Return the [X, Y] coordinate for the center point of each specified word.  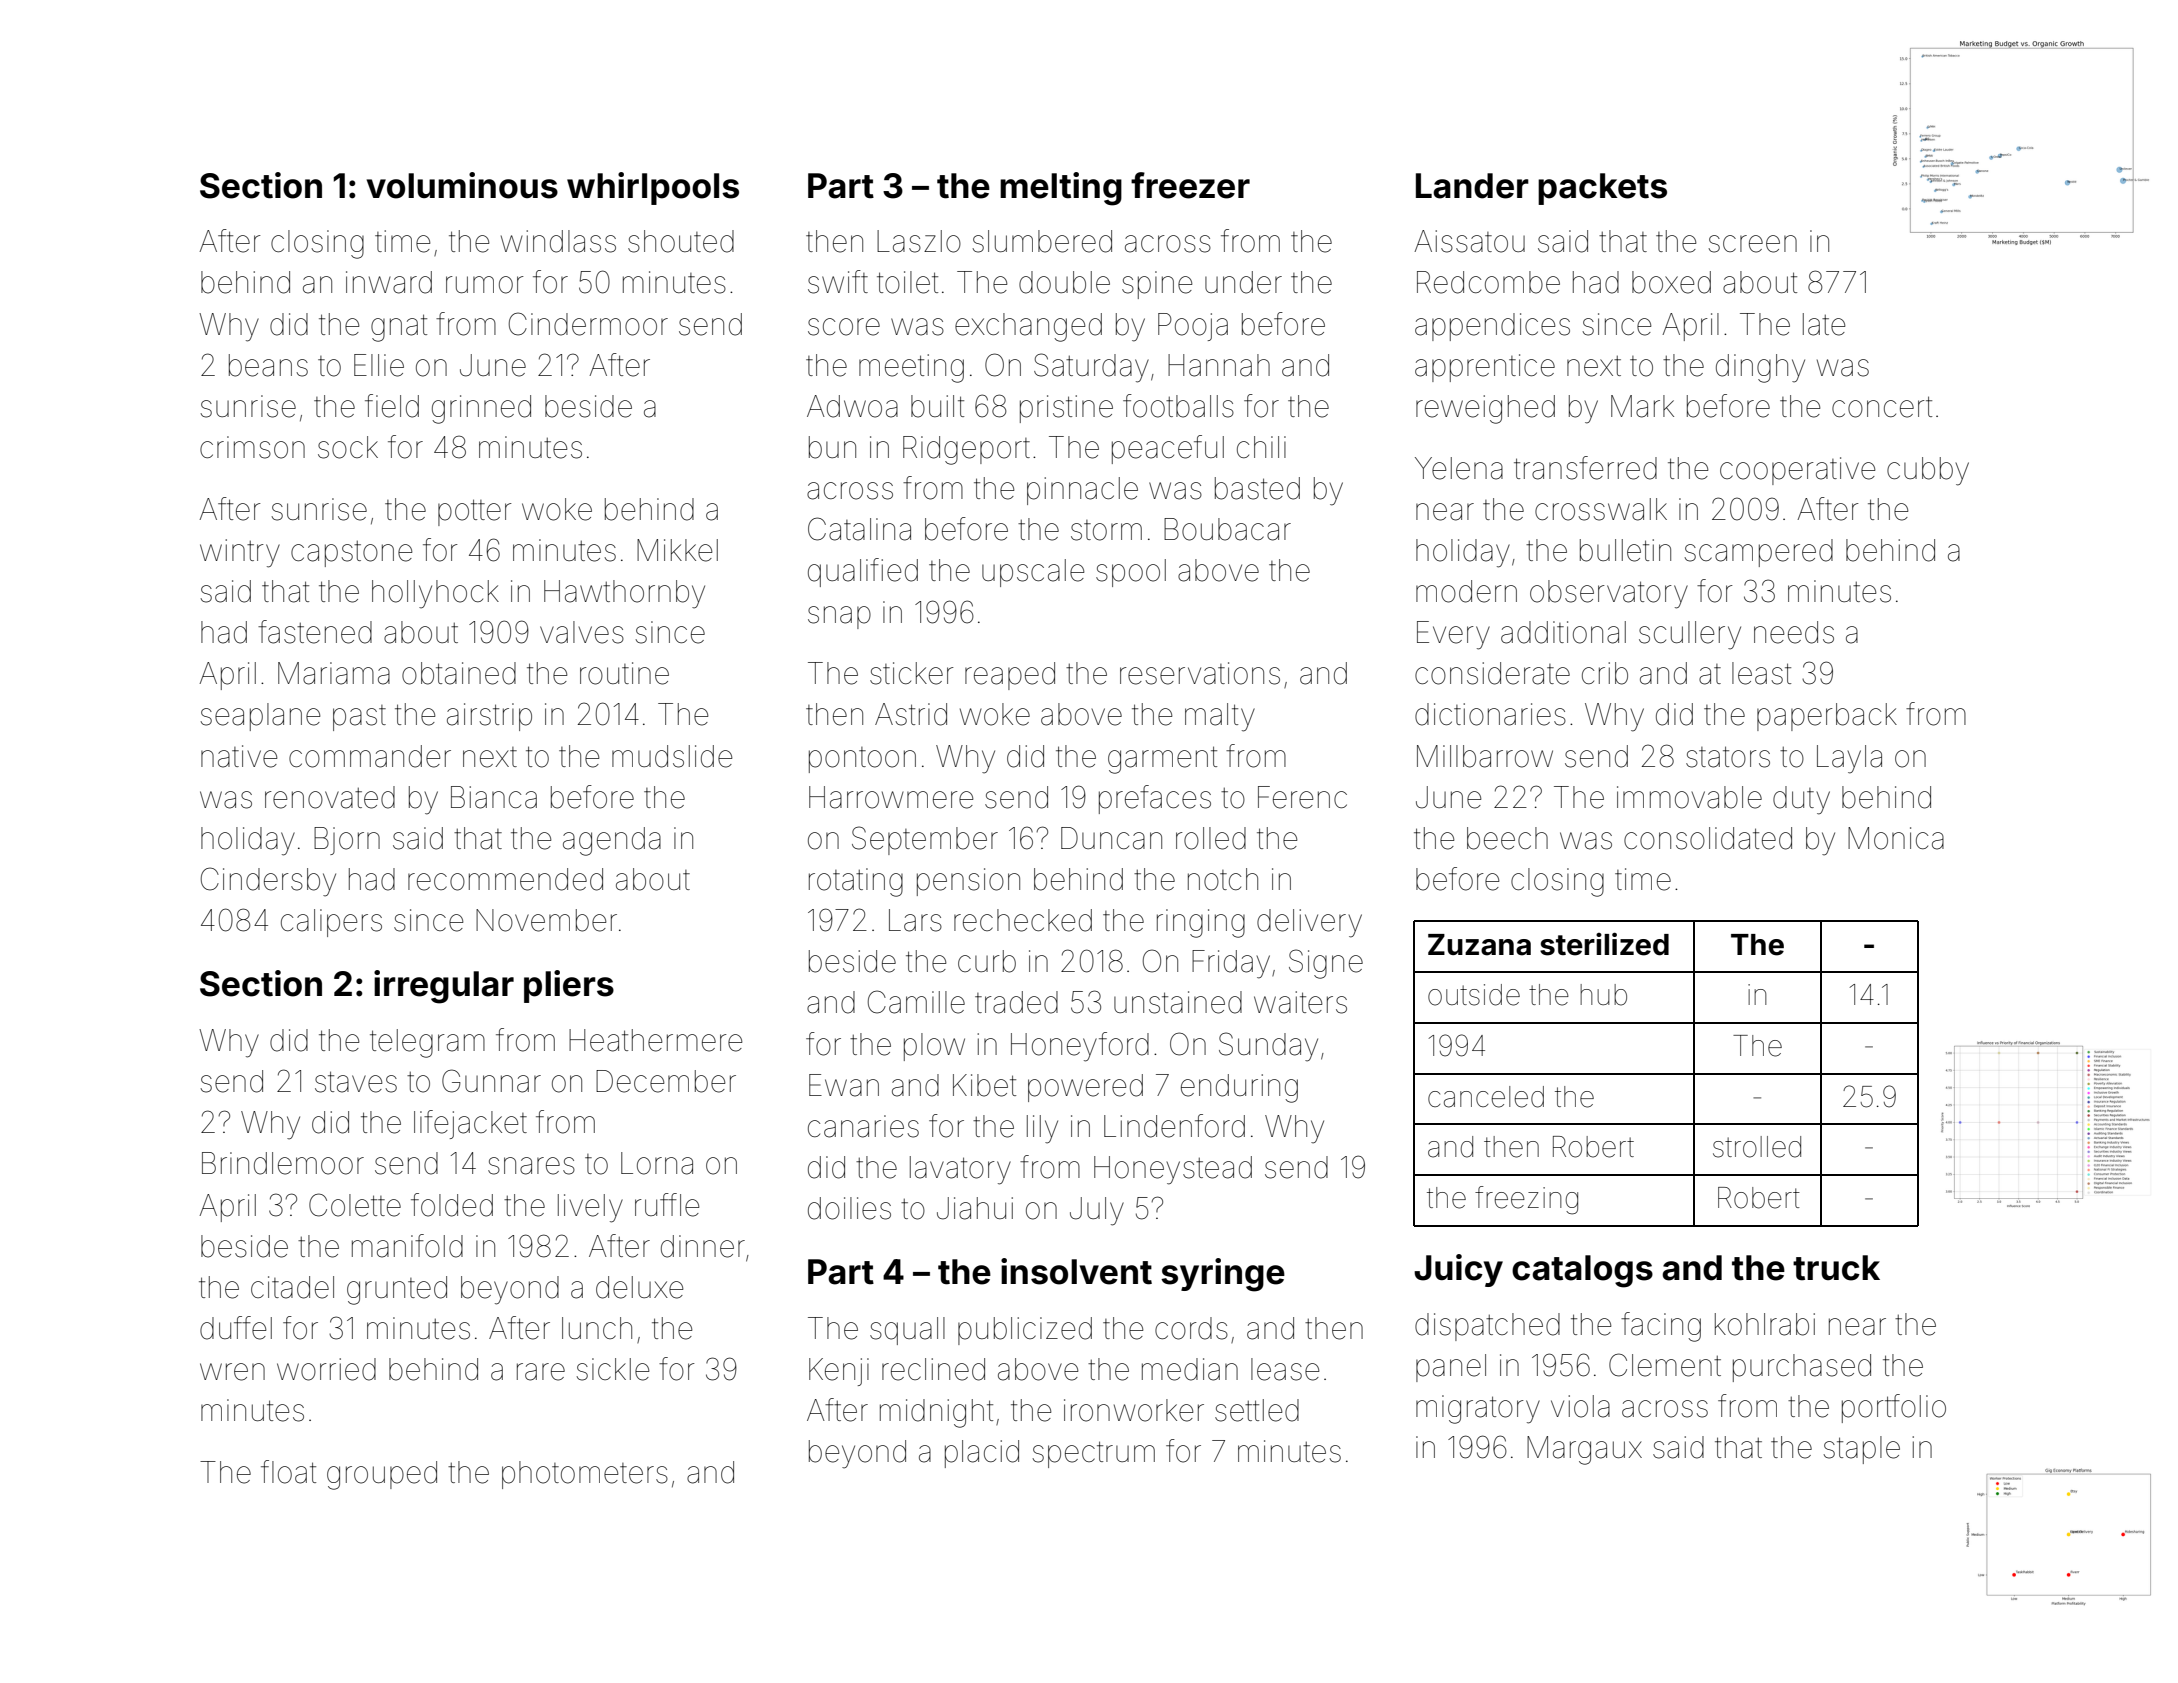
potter [475, 512]
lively [590, 1208]
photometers [585, 1475]
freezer [1190, 185]
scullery [1690, 635]
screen [1752, 244]
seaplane [260, 717]
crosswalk [1601, 509]
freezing [1526, 1200]
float [288, 1472]
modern [1466, 591]
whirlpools [653, 188]
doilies [849, 1208]
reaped [1010, 676]
